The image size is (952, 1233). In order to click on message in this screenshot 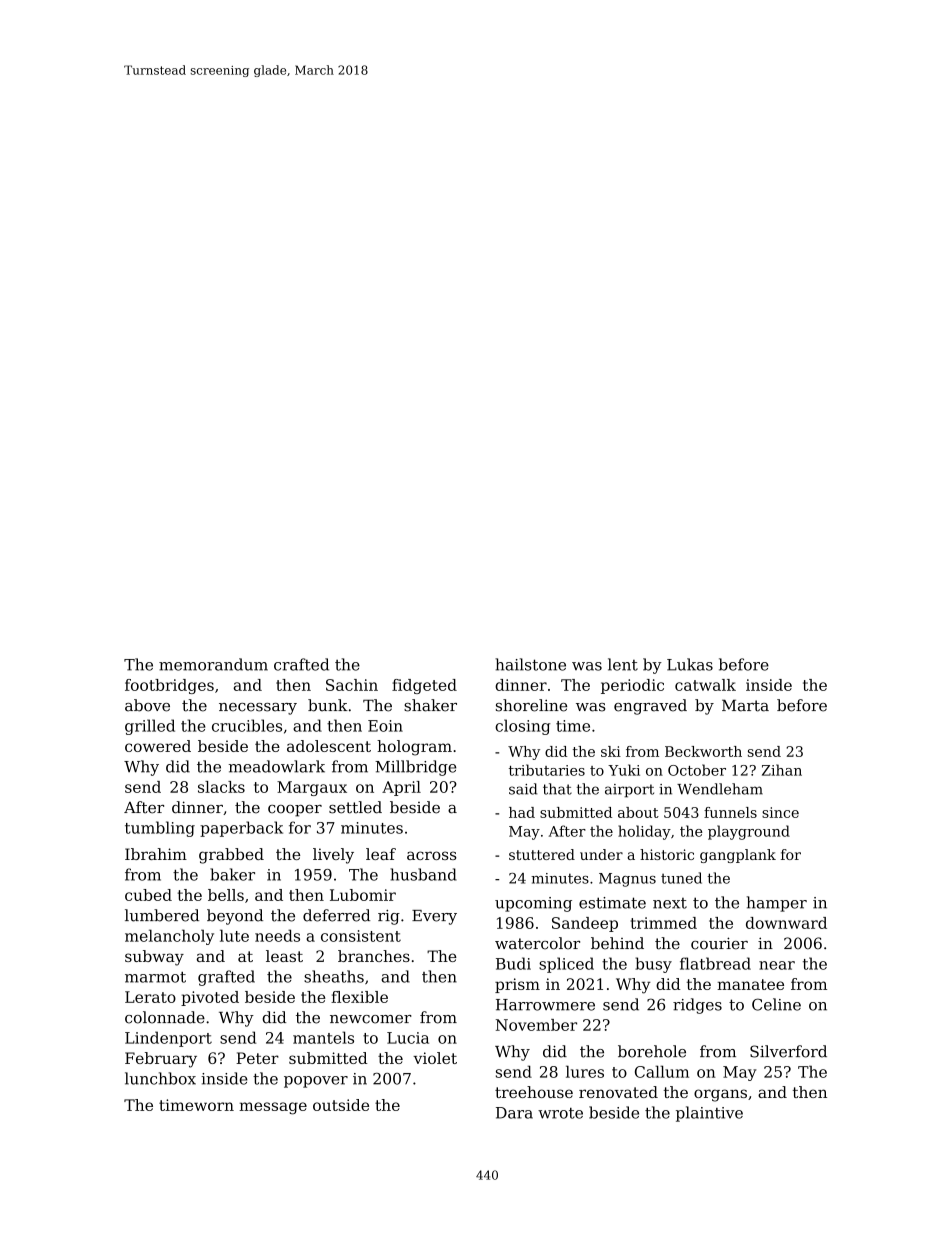, I will do `click(273, 1108)`.
